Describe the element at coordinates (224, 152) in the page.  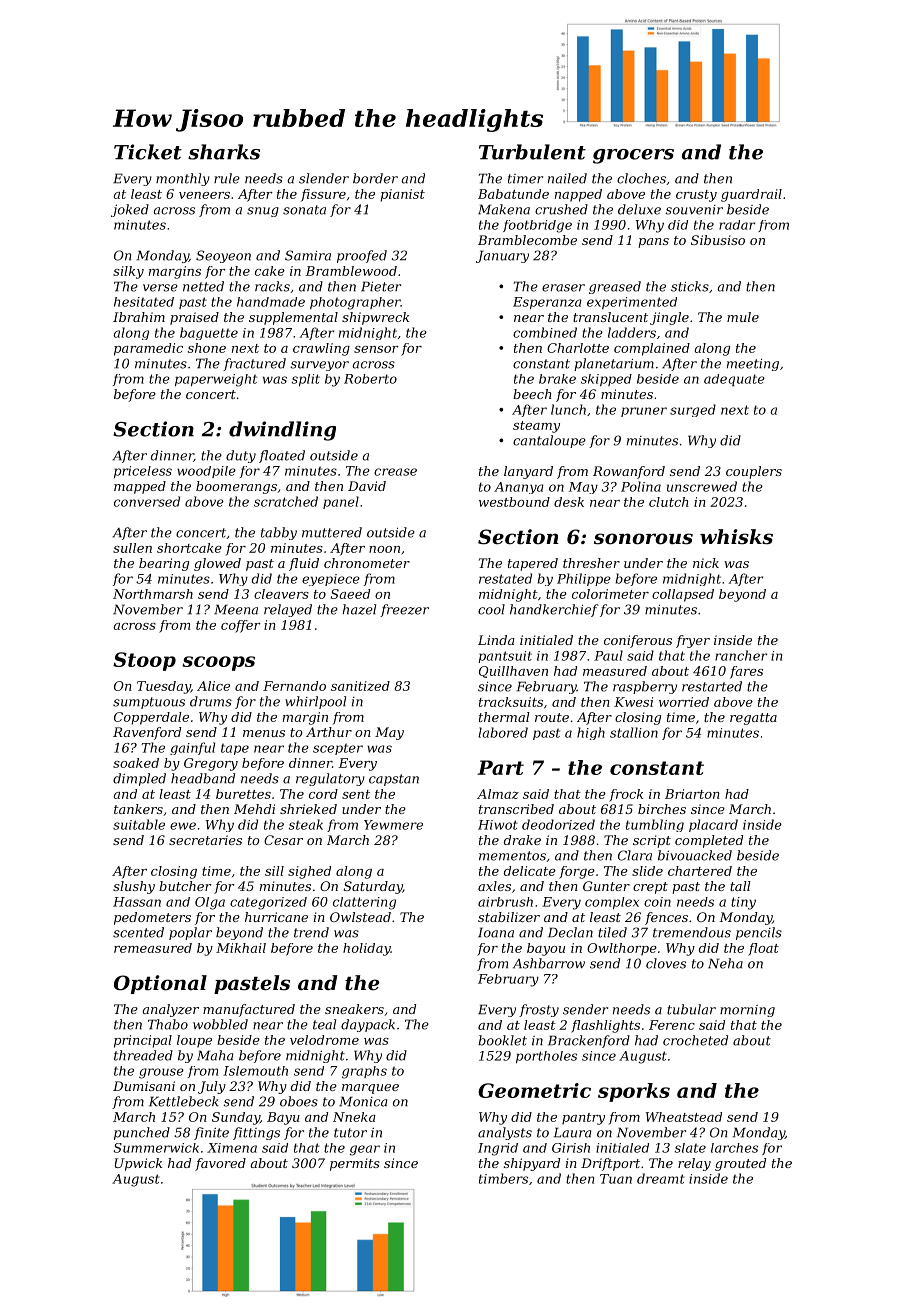
I see `sharks` at that location.
